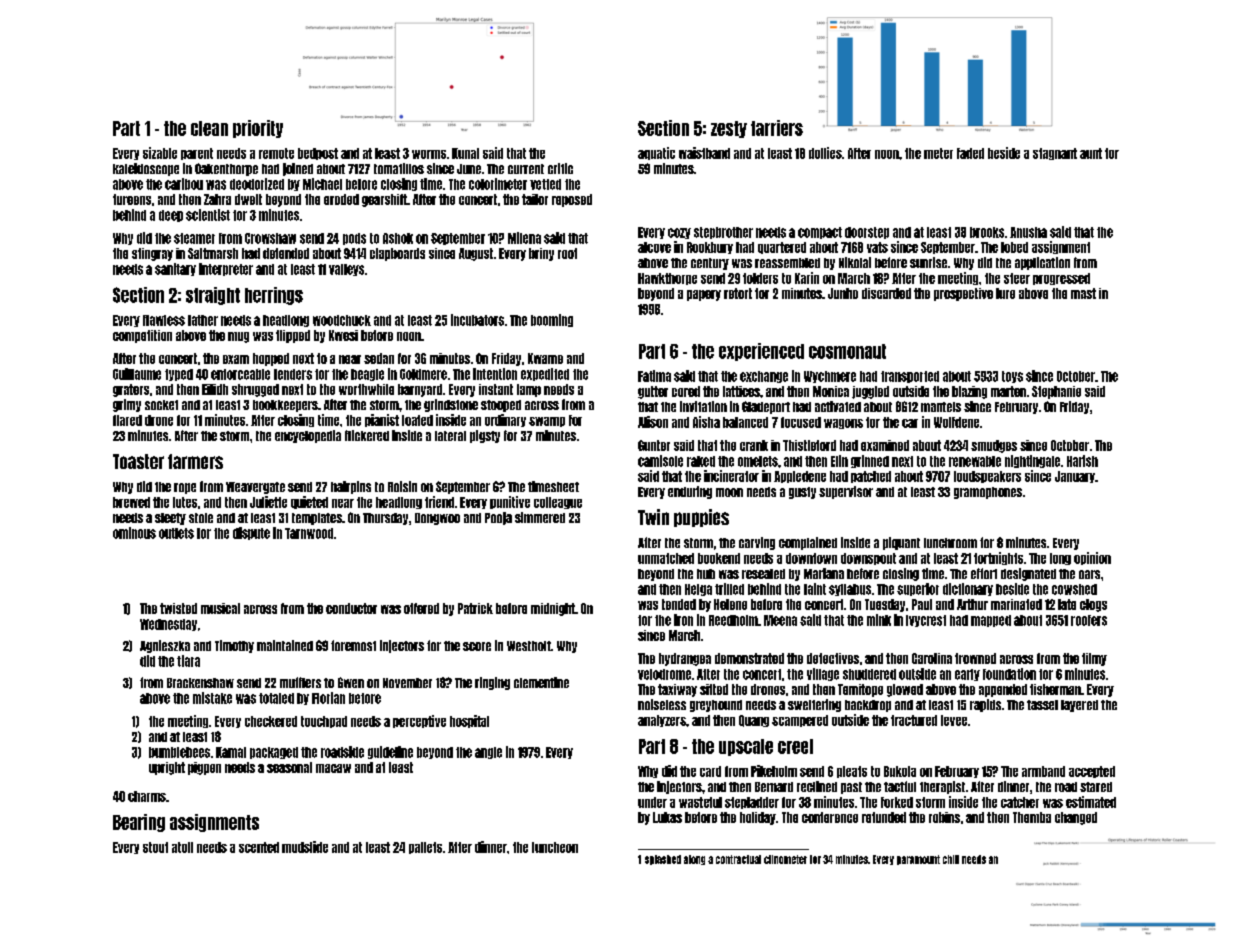 Image resolution: width=1233 pixels, height=952 pixels. I want to click on waistband, so click(704, 153).
